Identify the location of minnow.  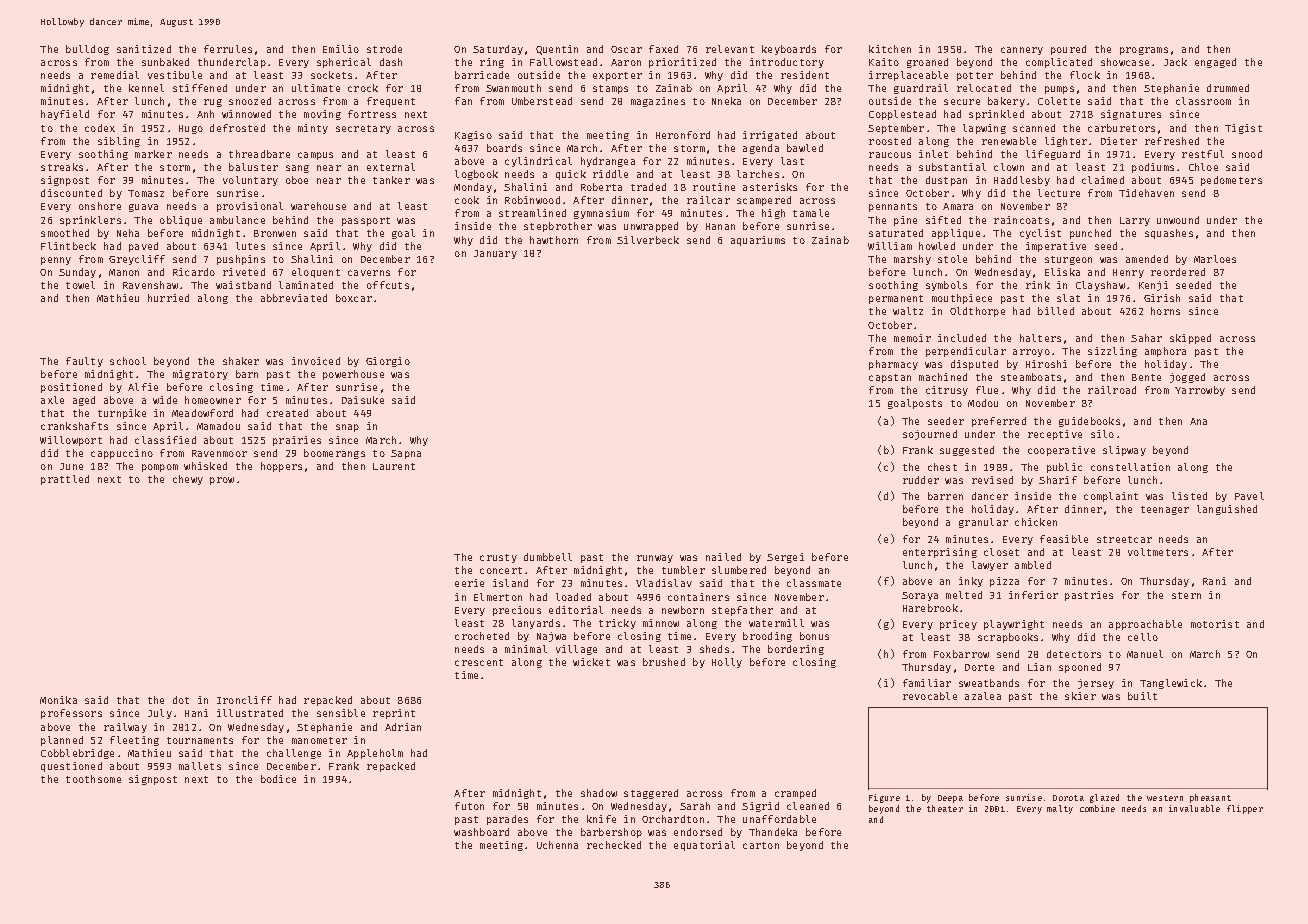
(661, 623).
